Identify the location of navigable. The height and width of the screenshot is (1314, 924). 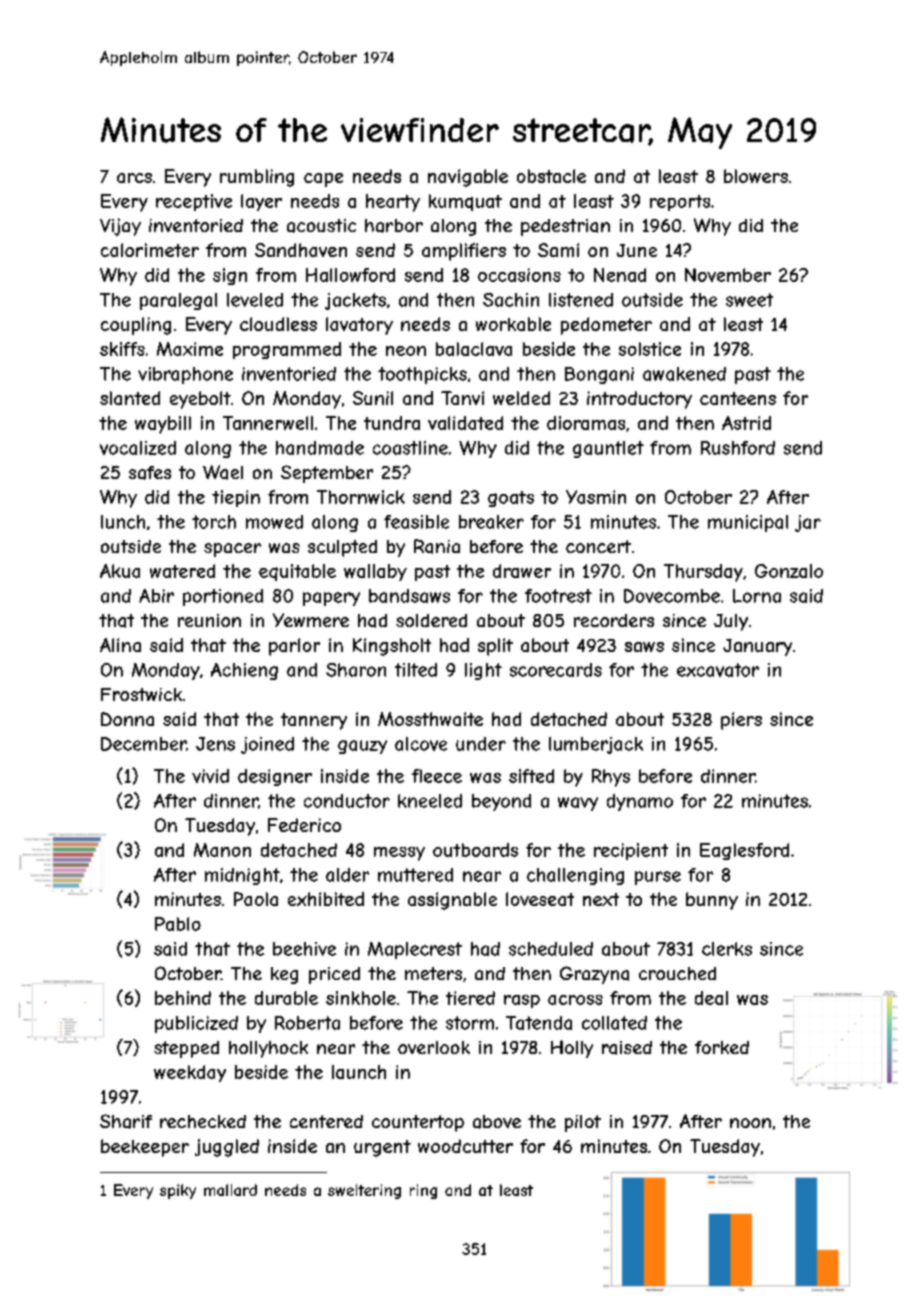
(468, 178).
